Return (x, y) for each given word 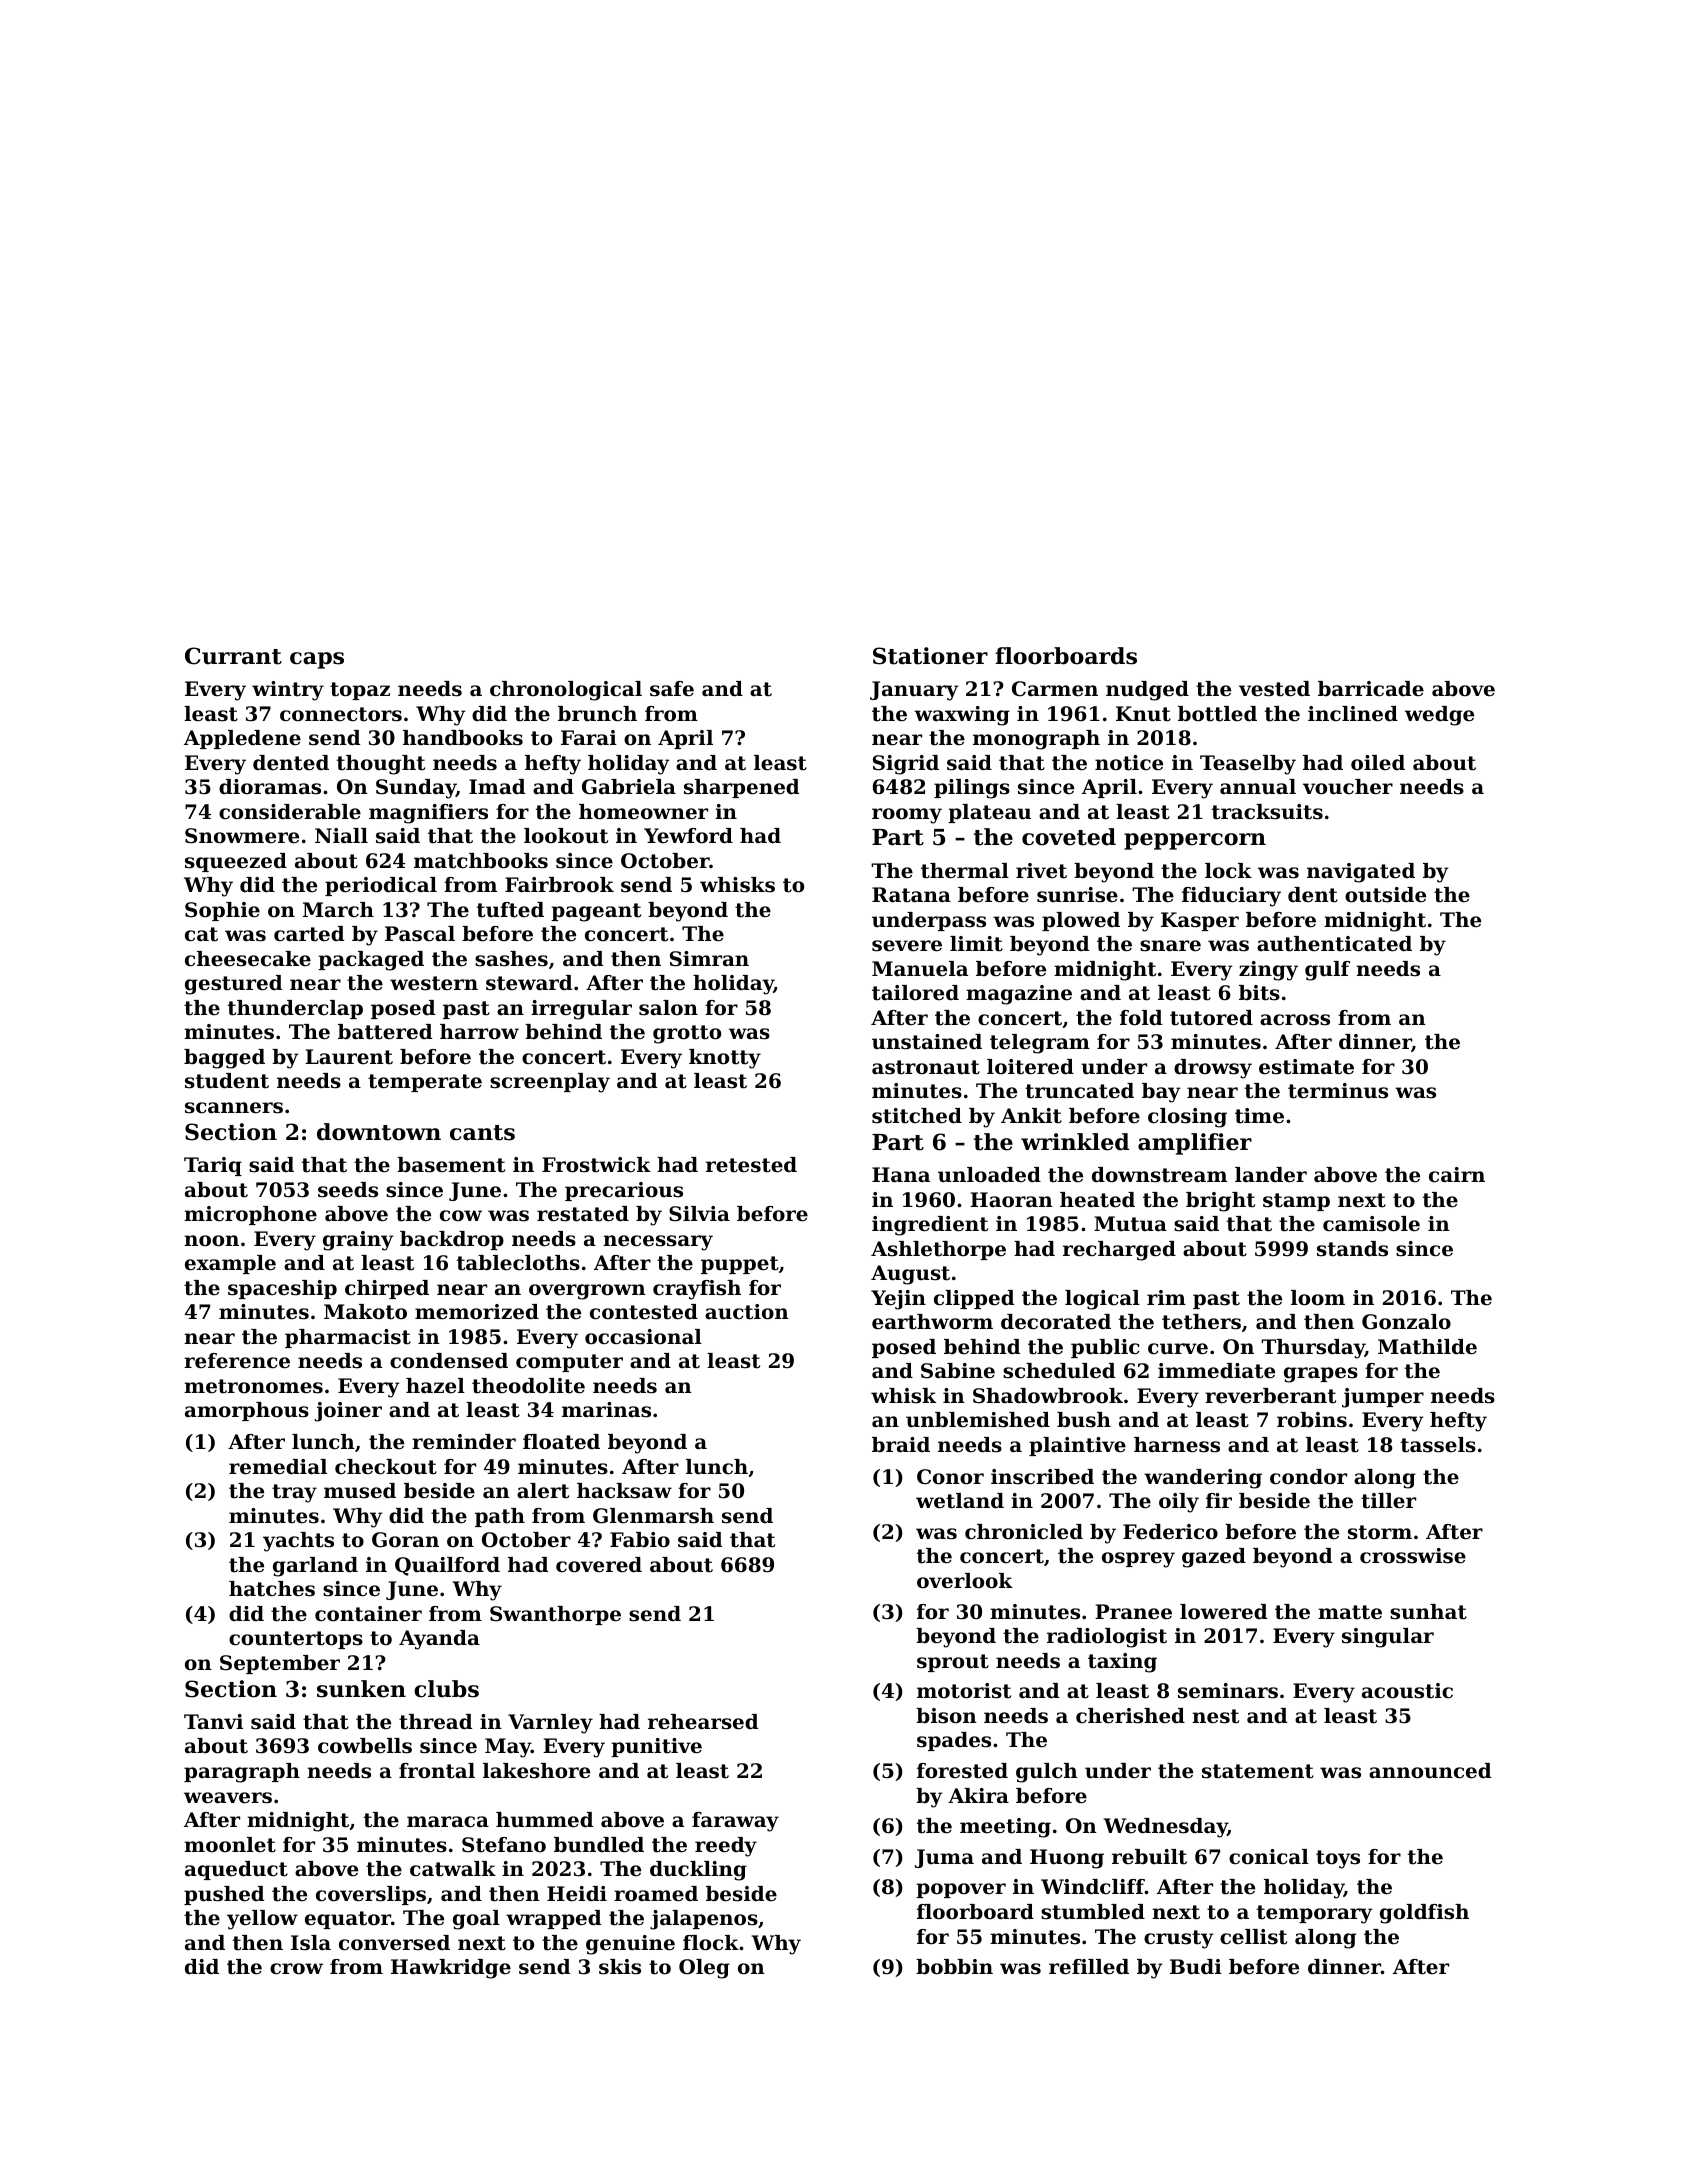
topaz (360, 691)
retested (751, 1165)
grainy (358, 1241)
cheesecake (248, 959)
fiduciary (1231, 897)
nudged (1147, 691)
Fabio (640, 1540)
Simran (709, 959)
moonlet (230, 1845)
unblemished (978, 1420)
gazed (1214, 1558)
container (368, 1614)
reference (237, 1361)
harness (1177, 1445)
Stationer (930, 656)
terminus (1338, 1091)
